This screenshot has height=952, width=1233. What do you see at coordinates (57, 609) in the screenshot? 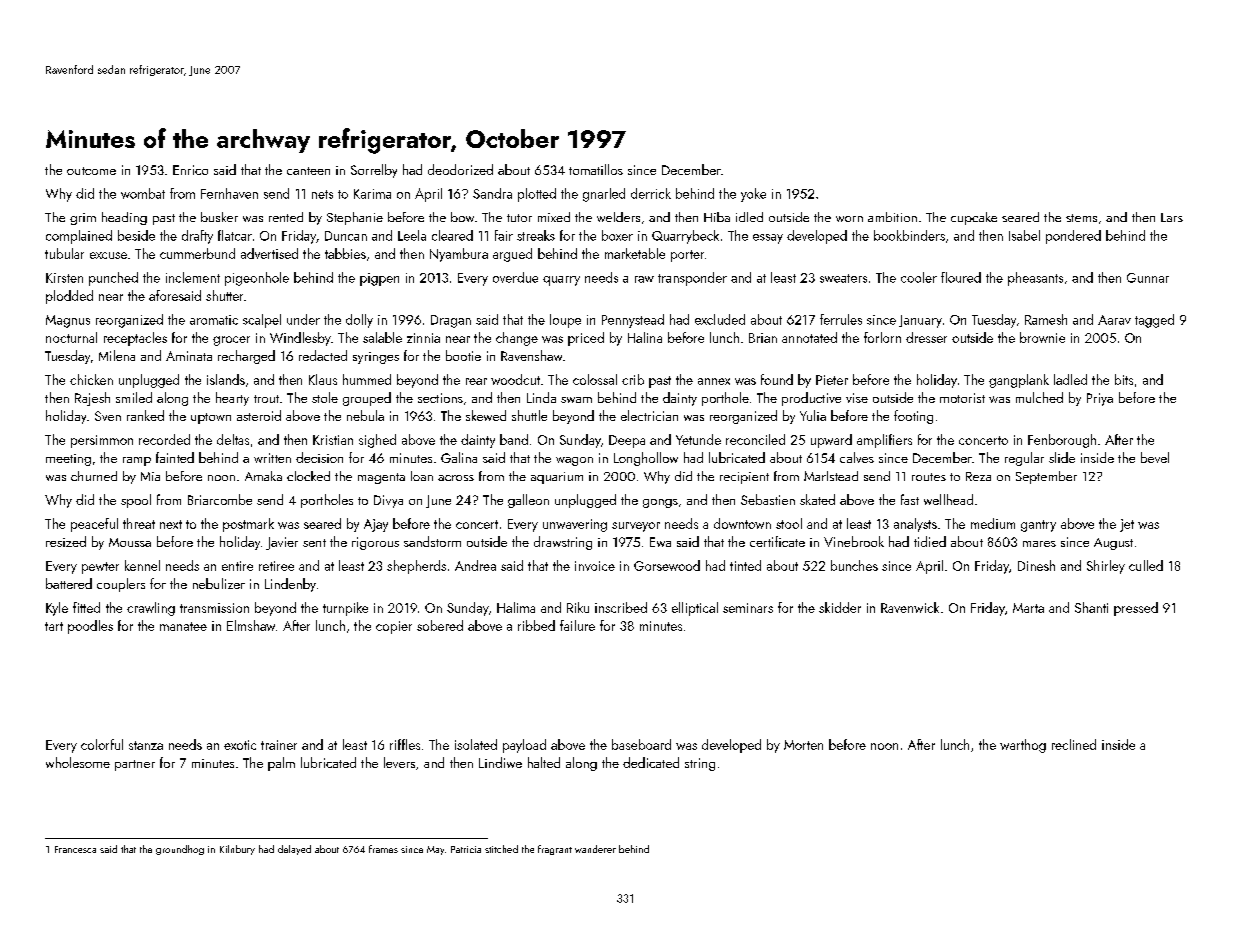
I see `Kyle` at bounding box center [57, 609].
